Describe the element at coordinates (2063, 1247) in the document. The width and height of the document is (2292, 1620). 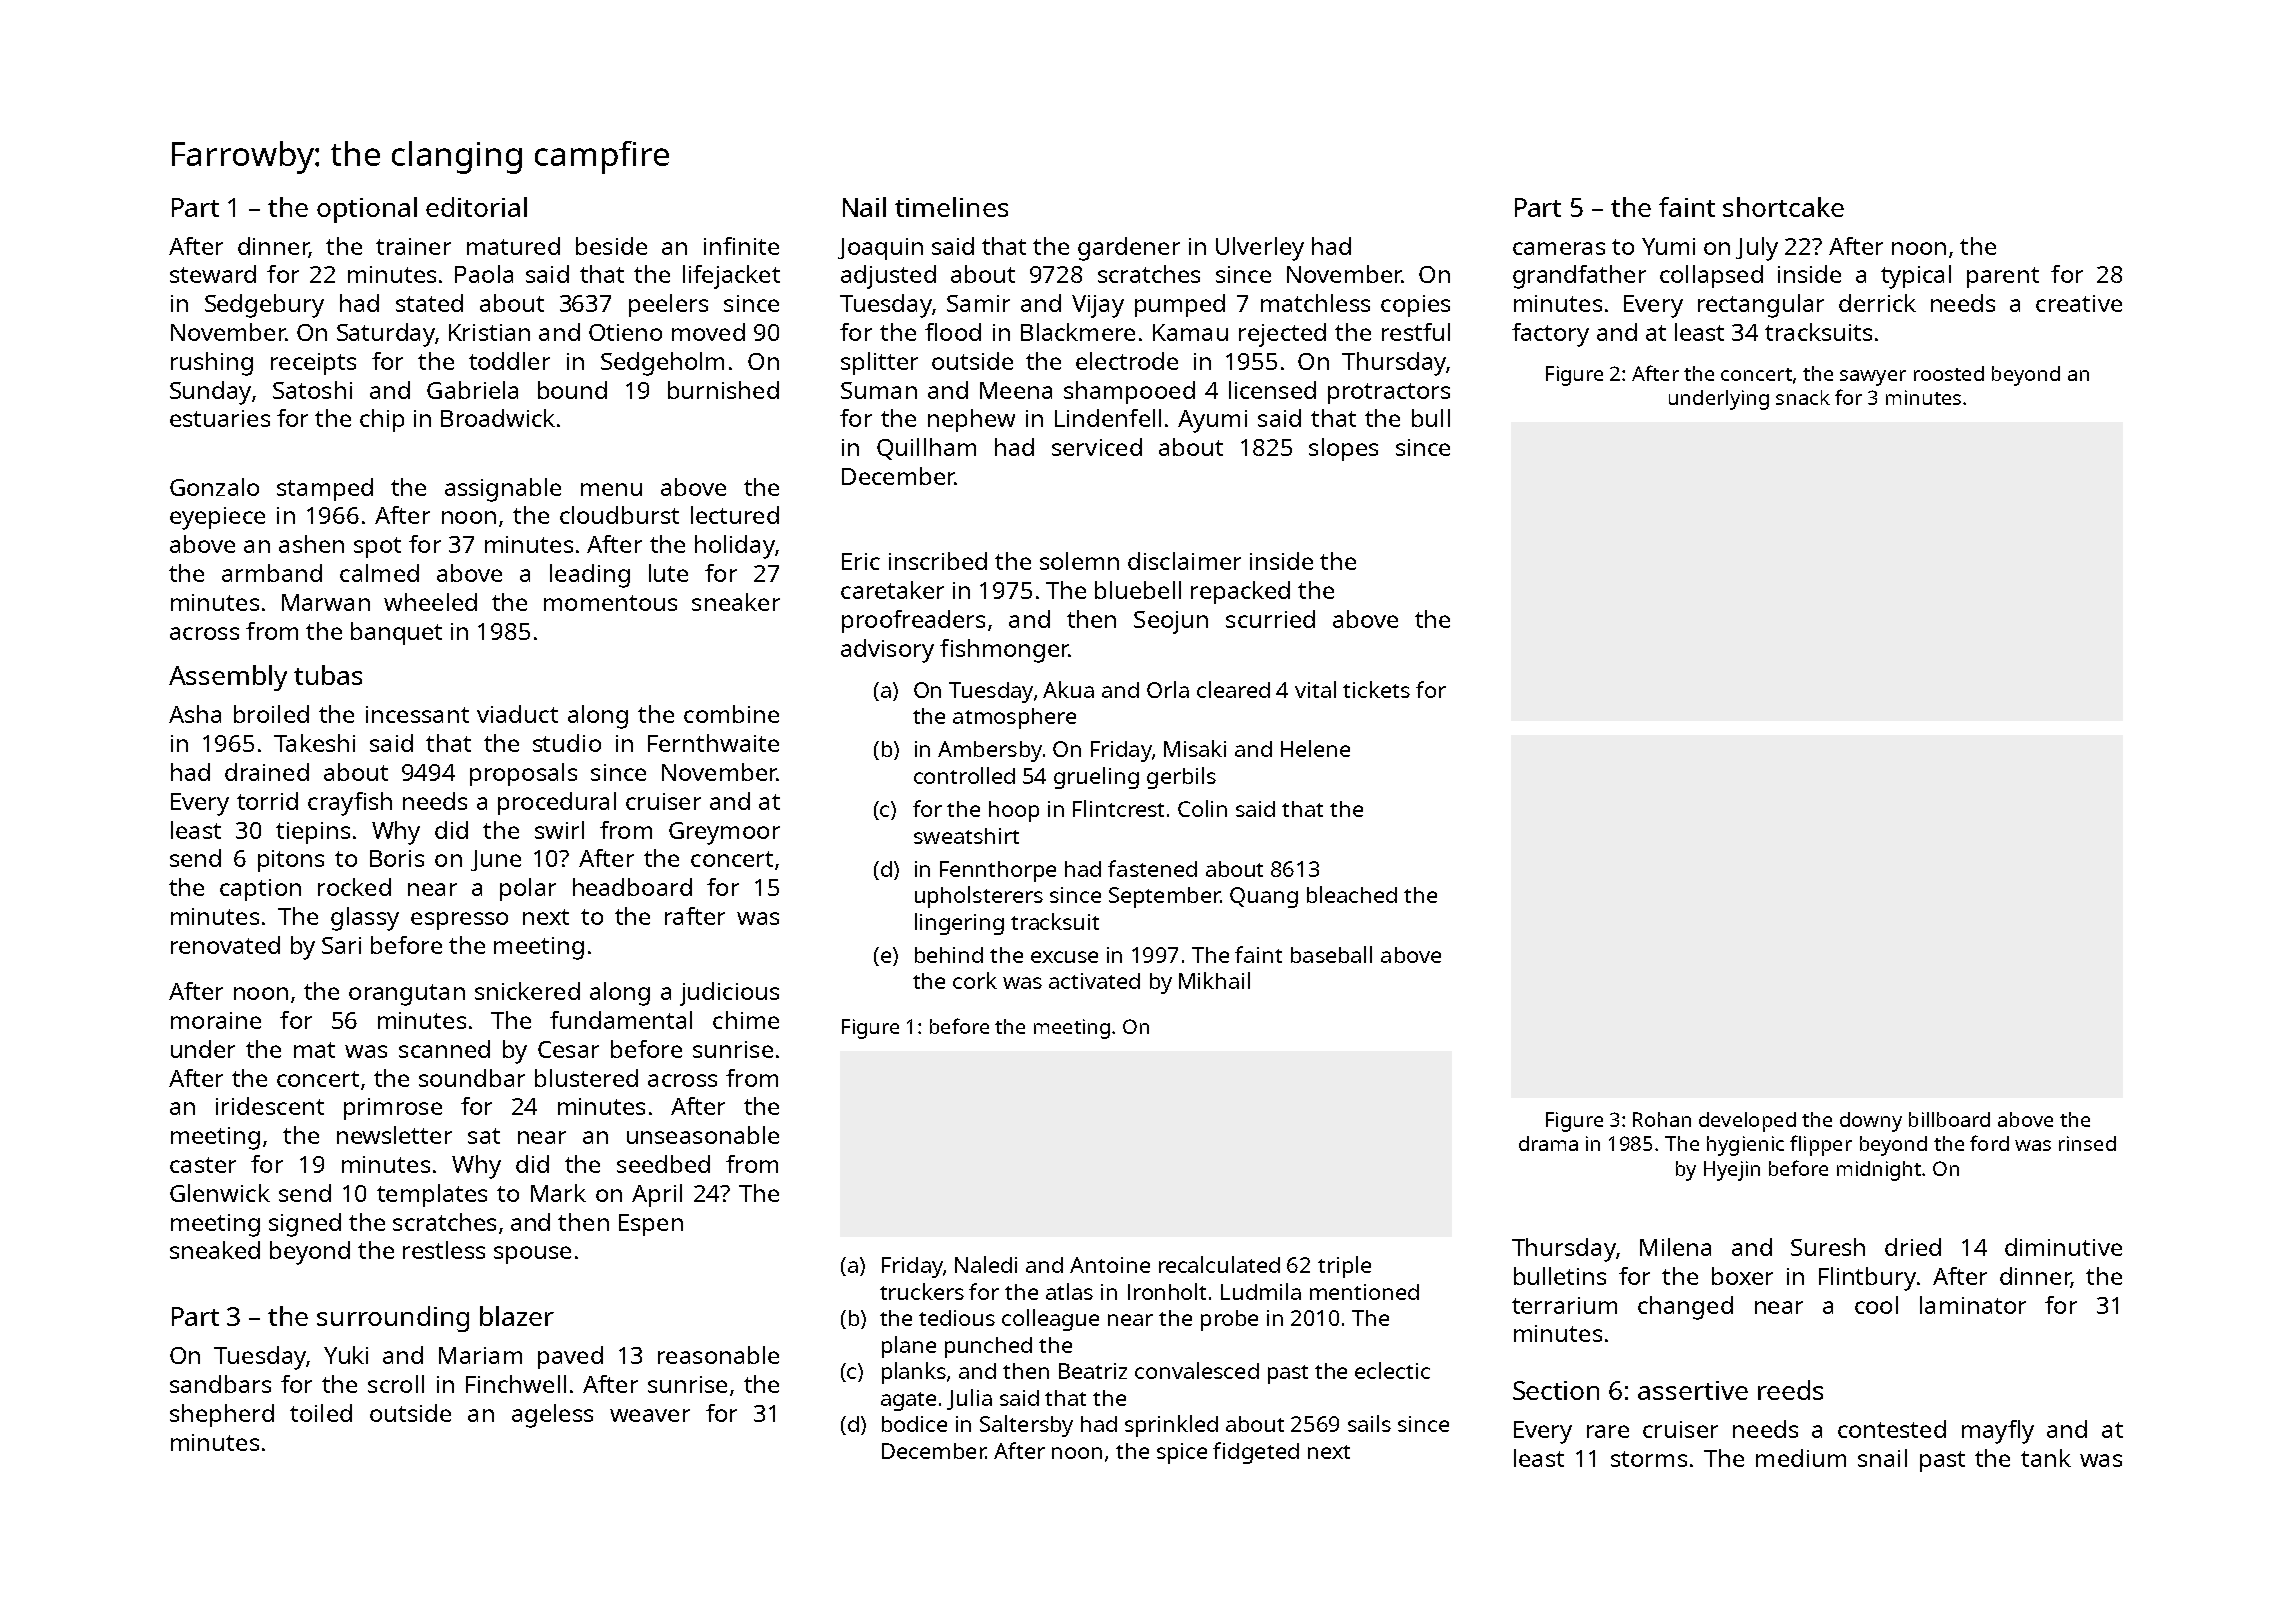
I see `diminutive` at that location.
